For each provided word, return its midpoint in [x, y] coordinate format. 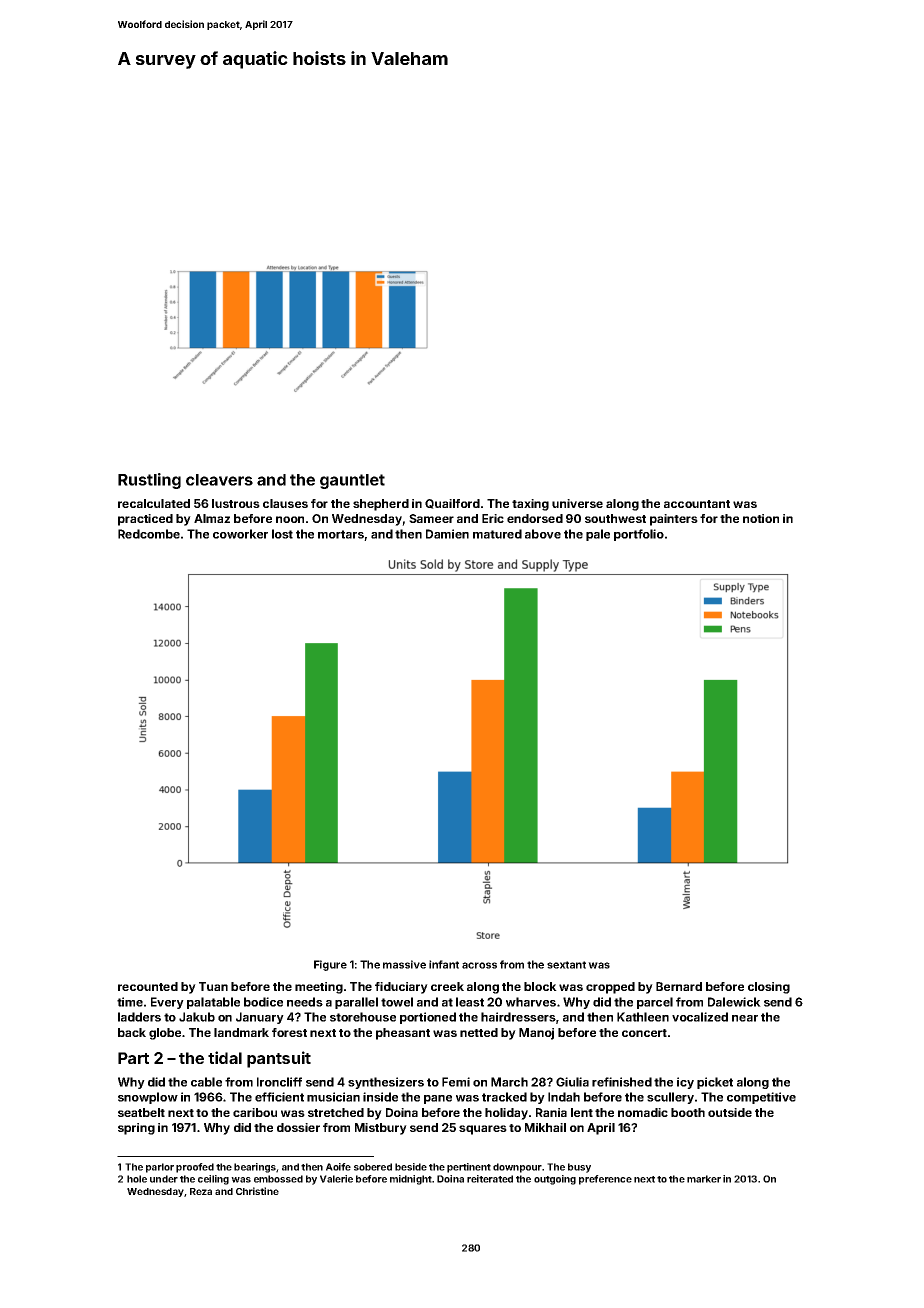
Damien [447, 534]
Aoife [338, 1167]
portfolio [639, 535]
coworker [240, 534]
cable [206, 1082]
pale [598, 535]
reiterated [490, 1179]
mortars [341, 534]
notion [761, 518]
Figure [330, 965]
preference [605, 1180]
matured [497, 534]
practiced [145, 520]
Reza [201, 1191]
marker [704, 1179]
